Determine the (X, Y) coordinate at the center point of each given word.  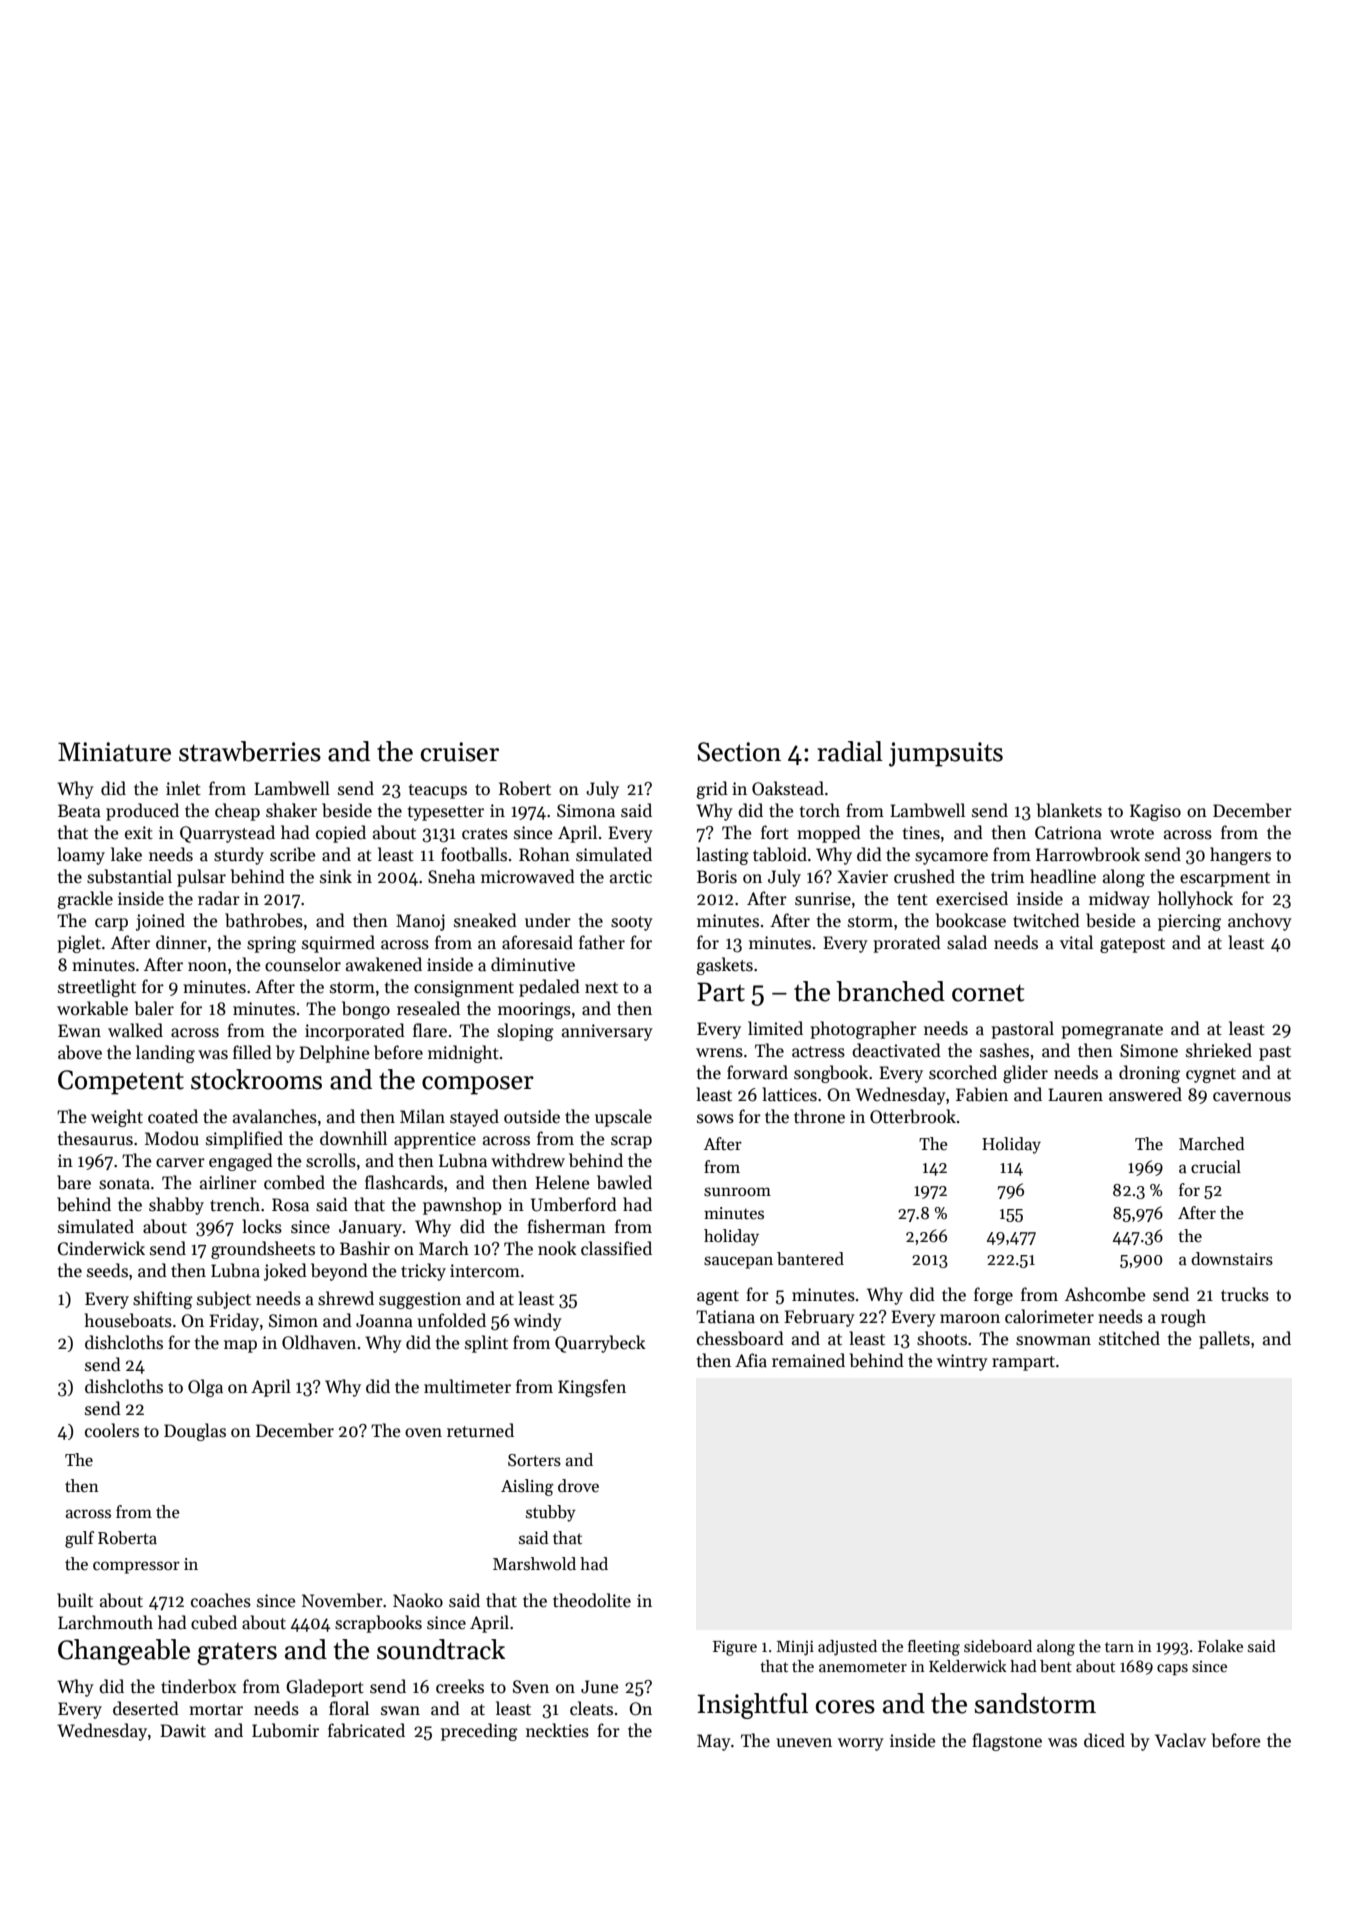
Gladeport (325, 1688)
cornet (988, 993)
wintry (962, 1362)
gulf (79, 1539)
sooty (632, 923)
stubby (551, 1513)
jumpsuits (946, 754)
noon (207, 967)
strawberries (250, 751)
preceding (479, 1732)
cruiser (460, 752)
